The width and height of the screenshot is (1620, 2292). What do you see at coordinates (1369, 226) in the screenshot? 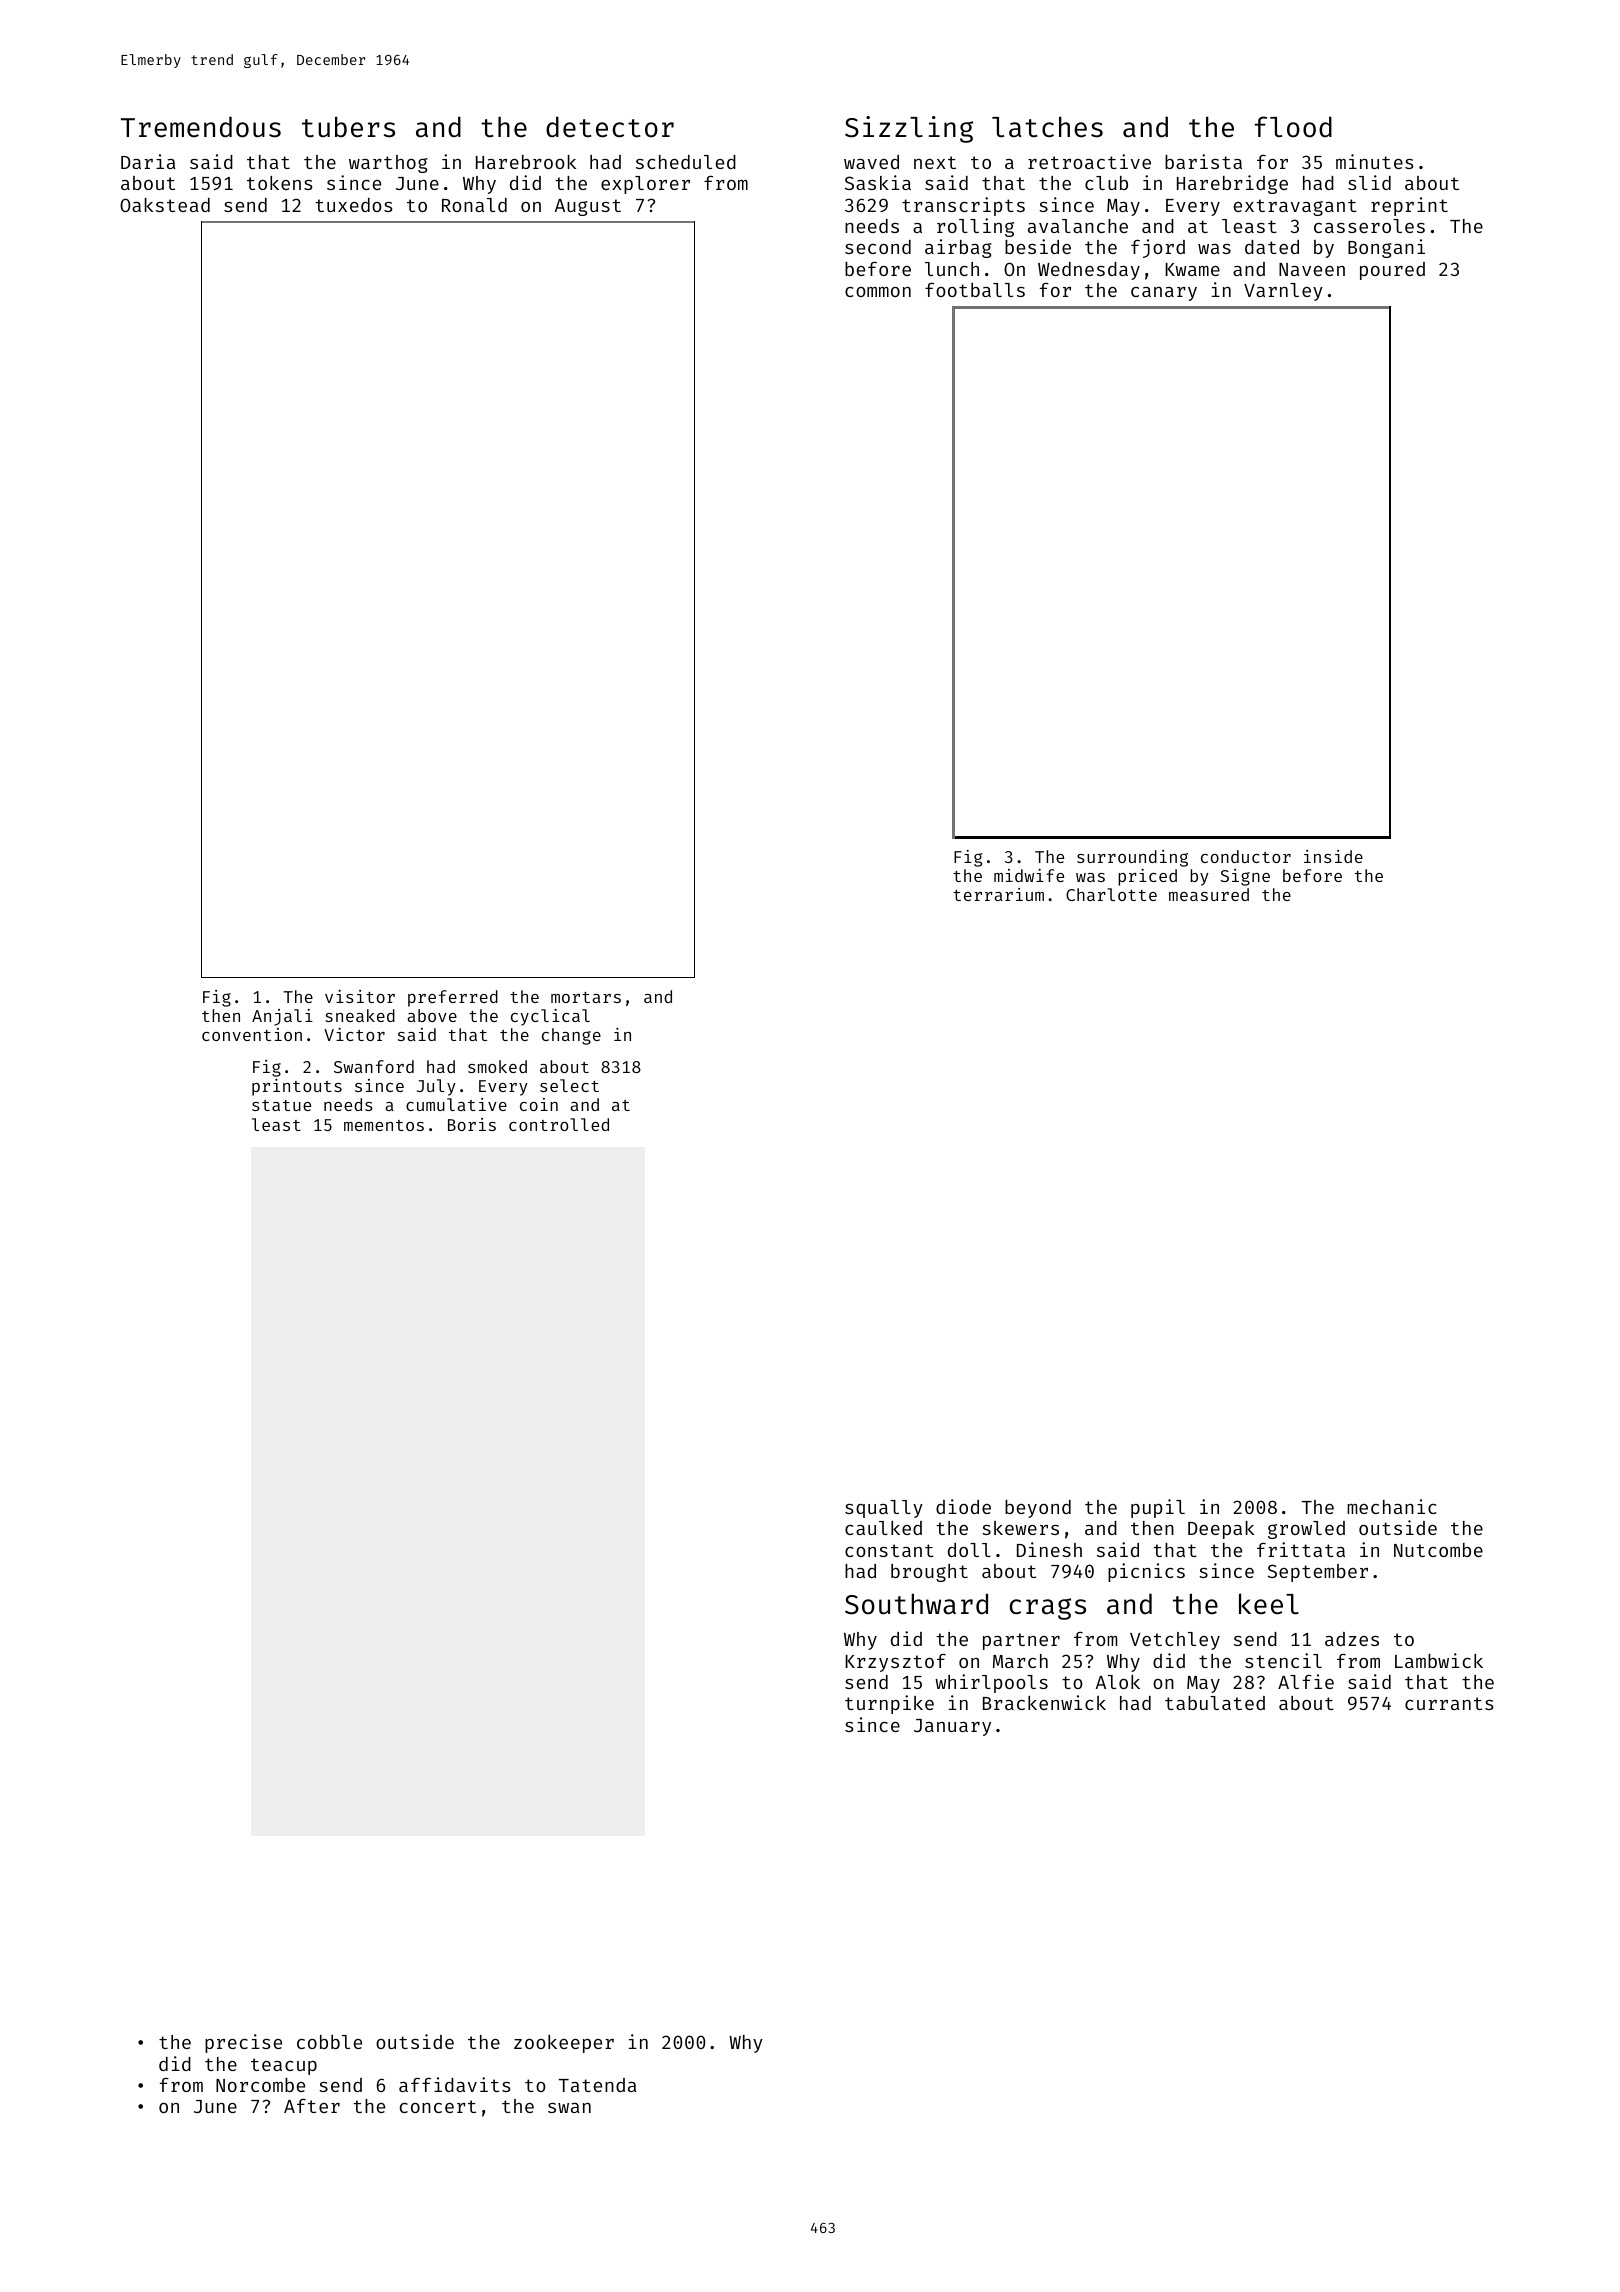
I see `casseroles` at bounding box center [1369, 226].
